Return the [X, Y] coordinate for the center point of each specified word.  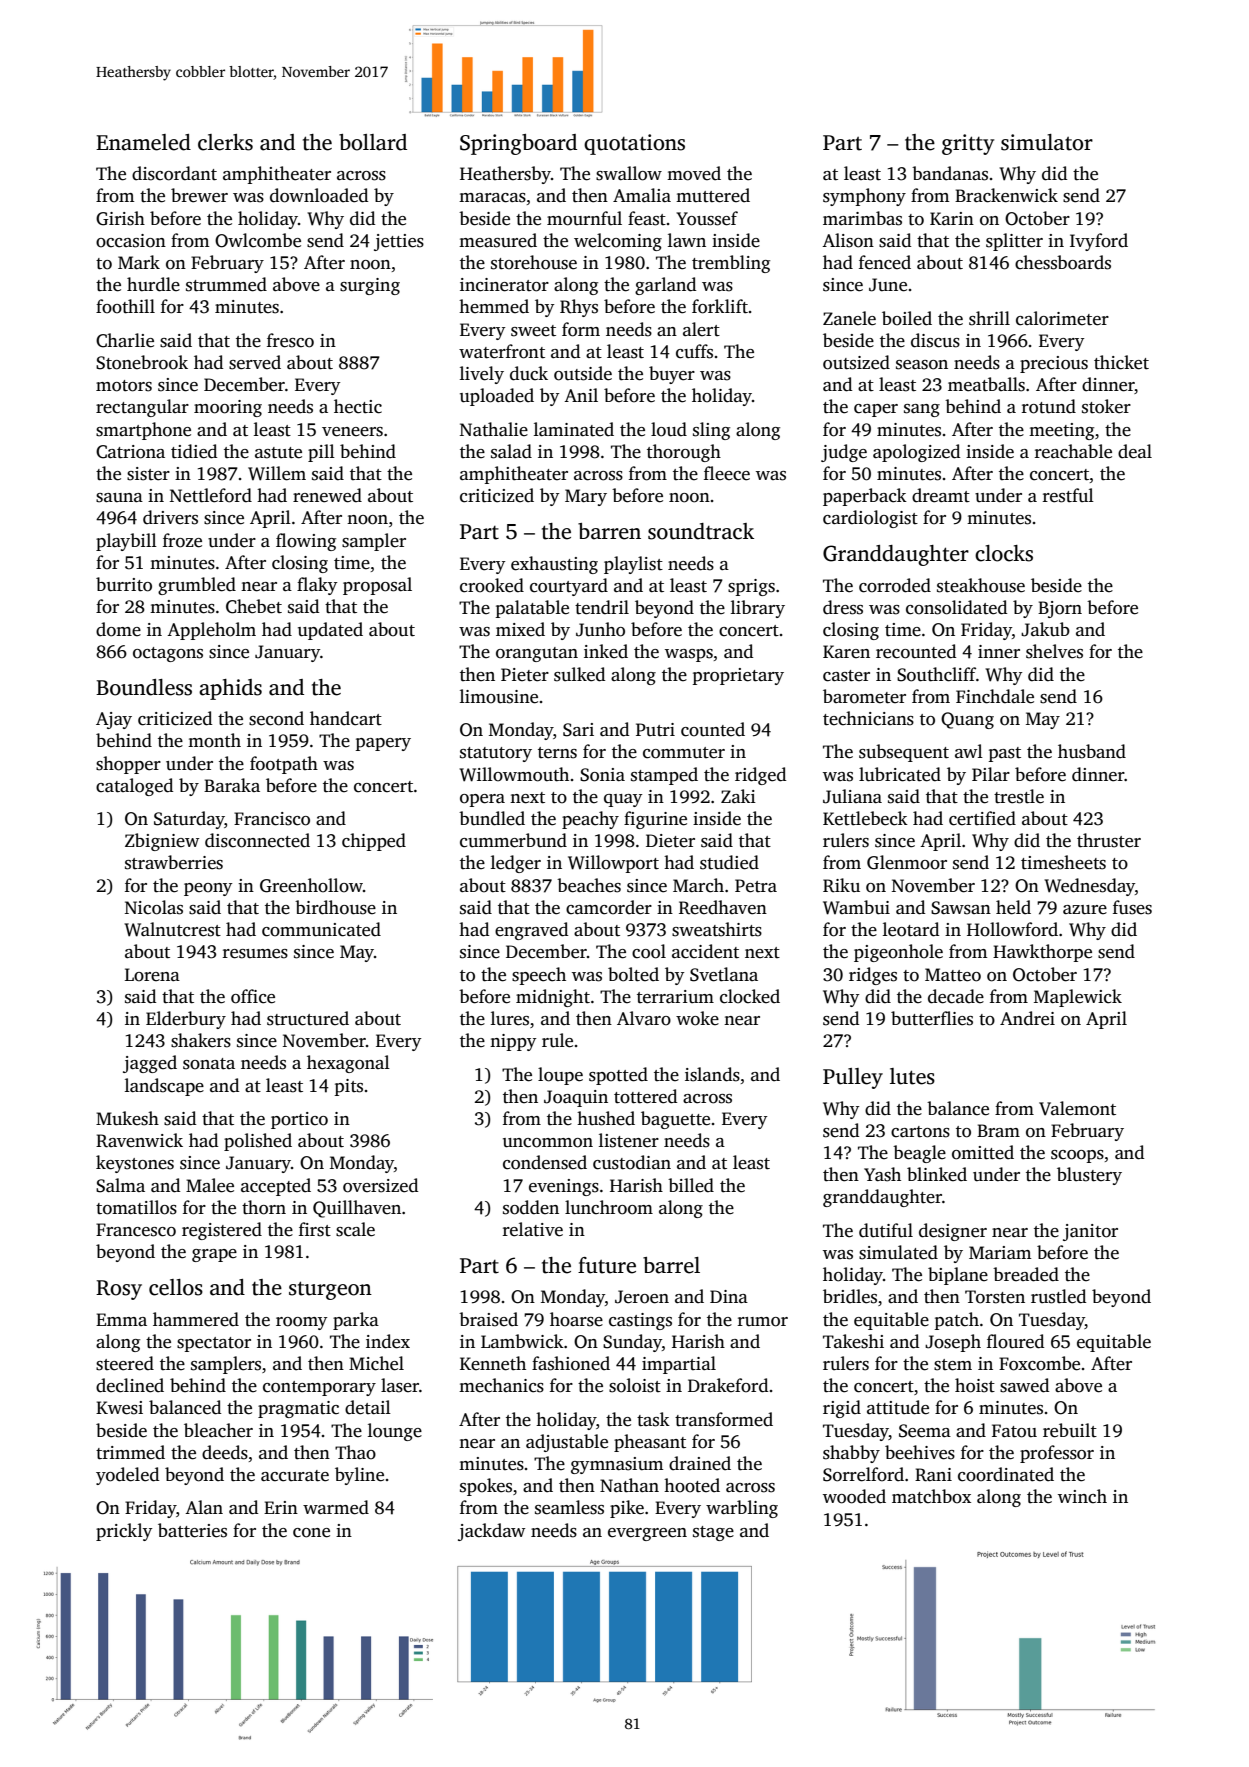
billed [691, 1185]
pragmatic [298, 1409]
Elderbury [186, 1020]
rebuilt [1070, 1430]
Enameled [143, 142]
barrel [671, 1265]
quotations [634, 144]
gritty [968, 144]
